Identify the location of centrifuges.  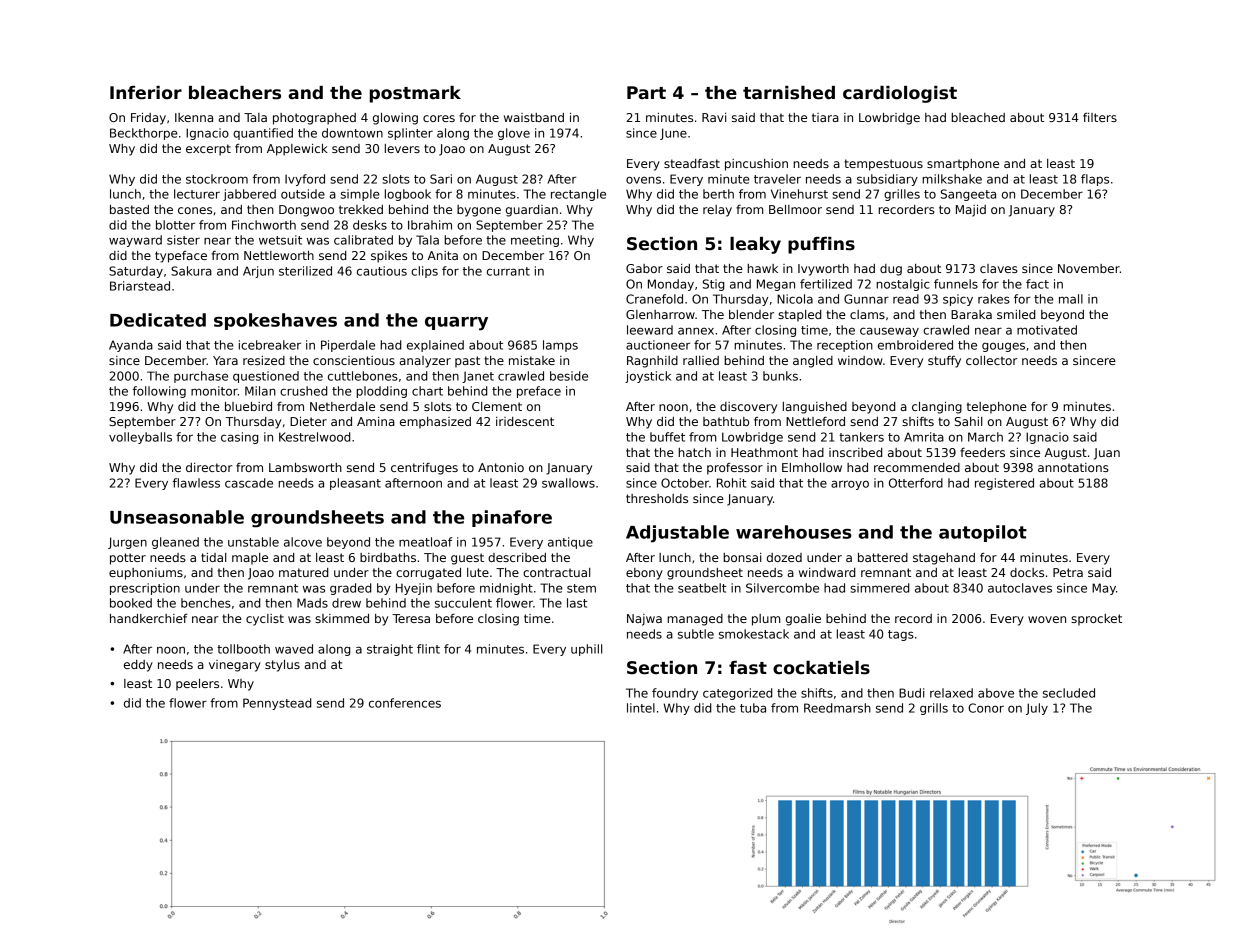
(424, 469).
